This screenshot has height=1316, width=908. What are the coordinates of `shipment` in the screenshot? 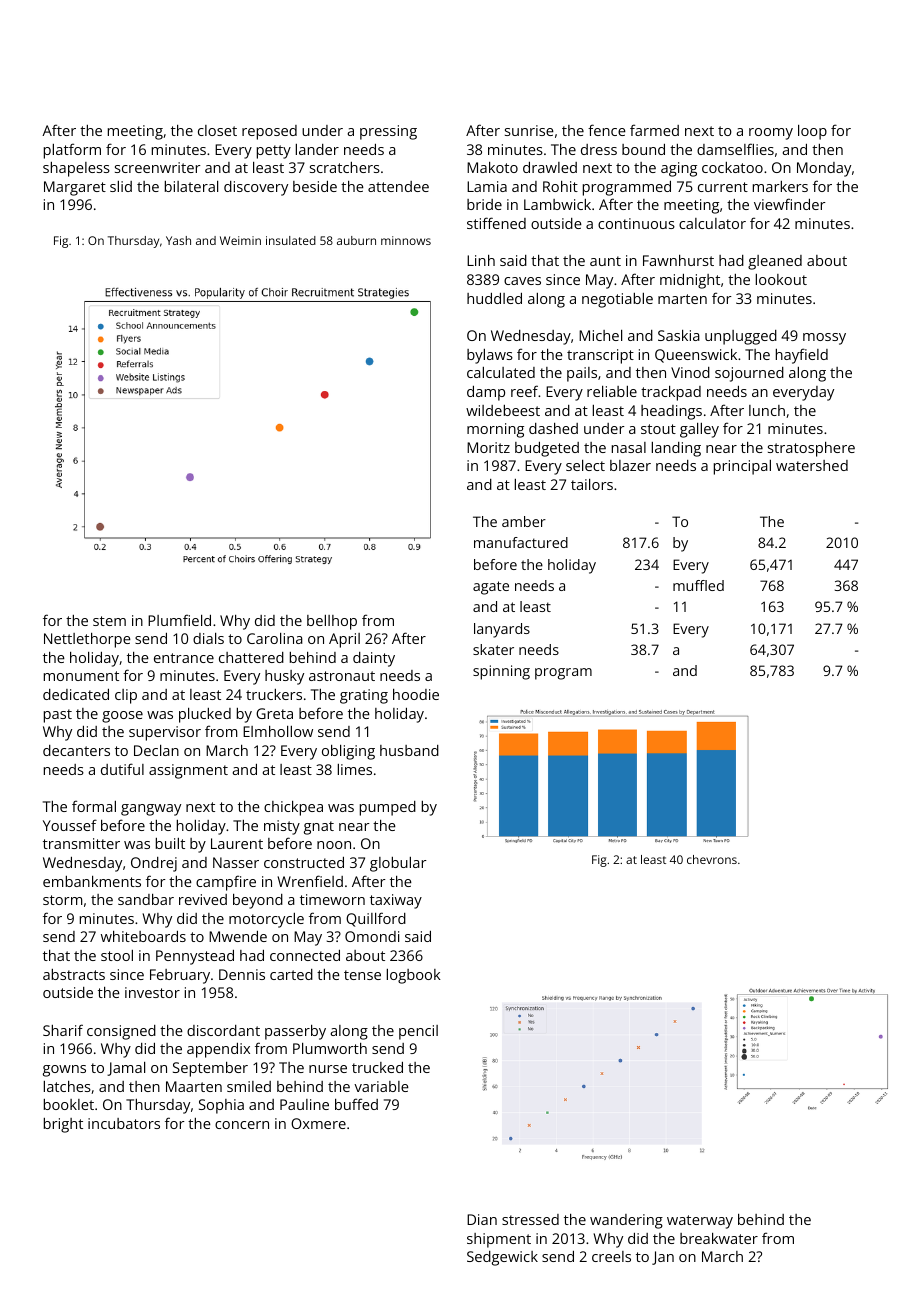 It's located at (499, 1240).
